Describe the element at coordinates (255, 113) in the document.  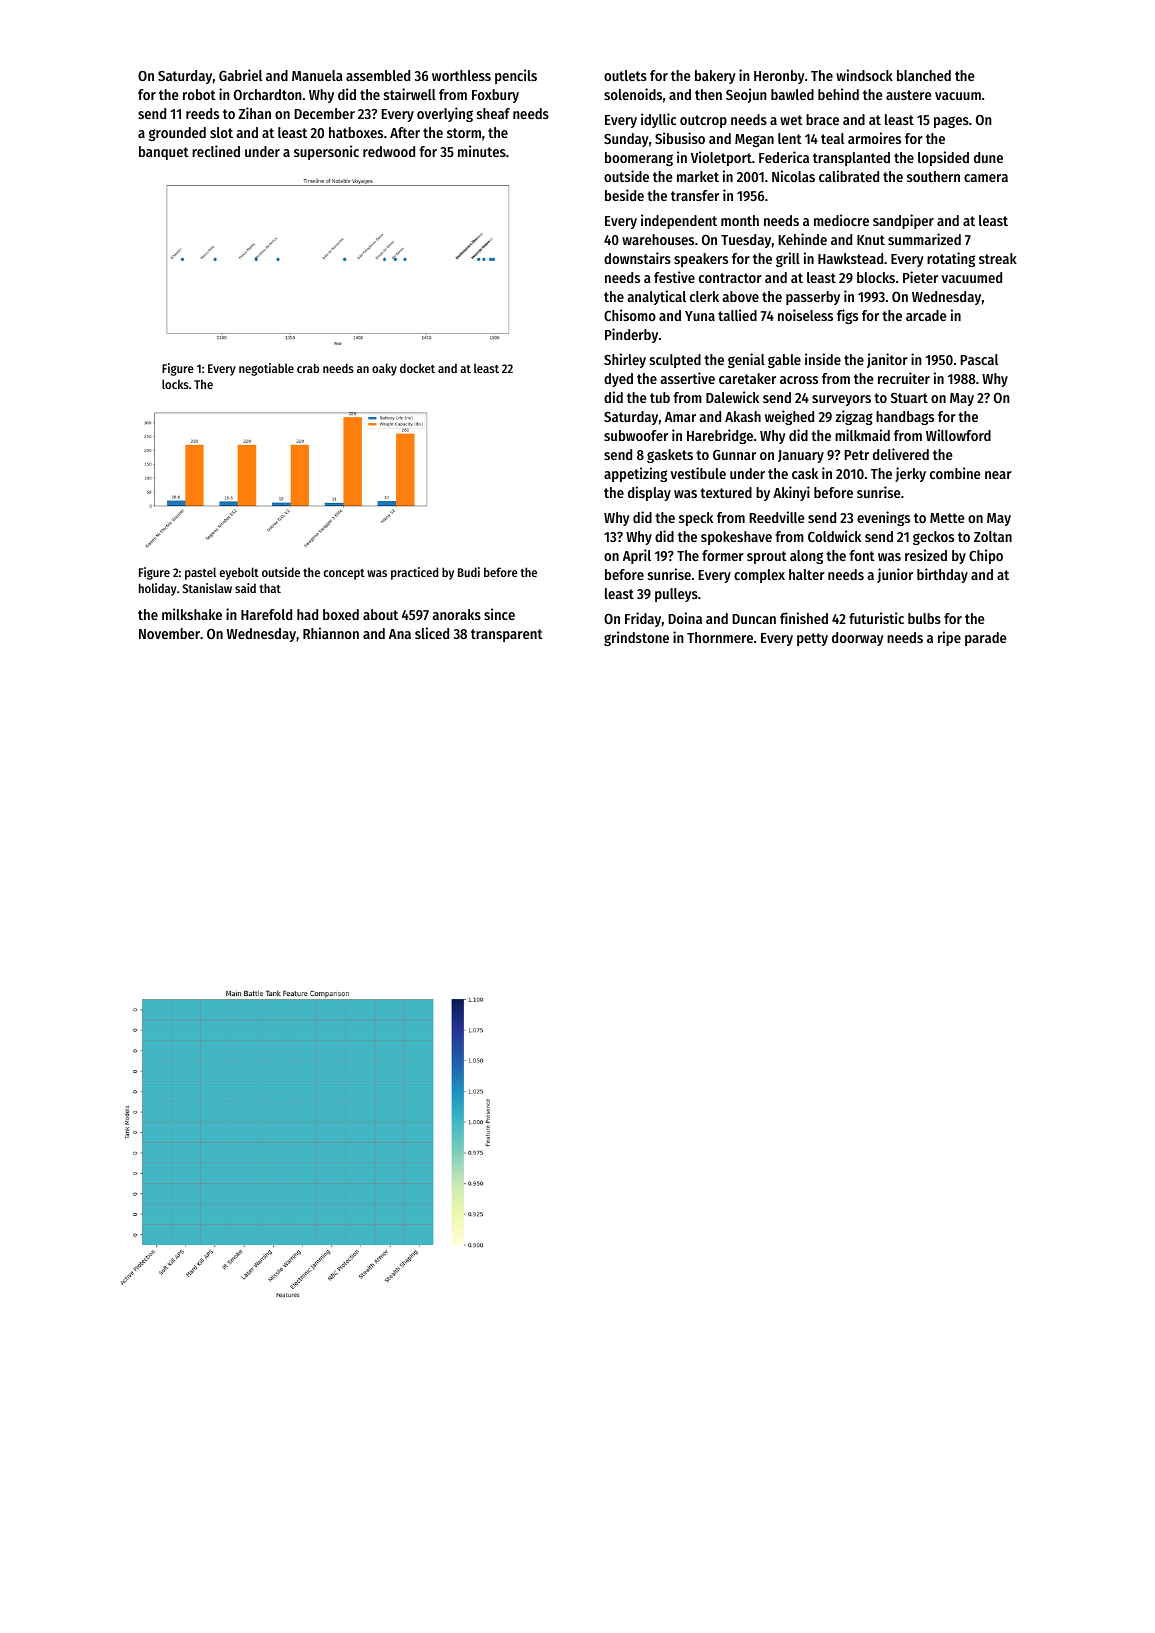
I see `Zihan` at that location.
